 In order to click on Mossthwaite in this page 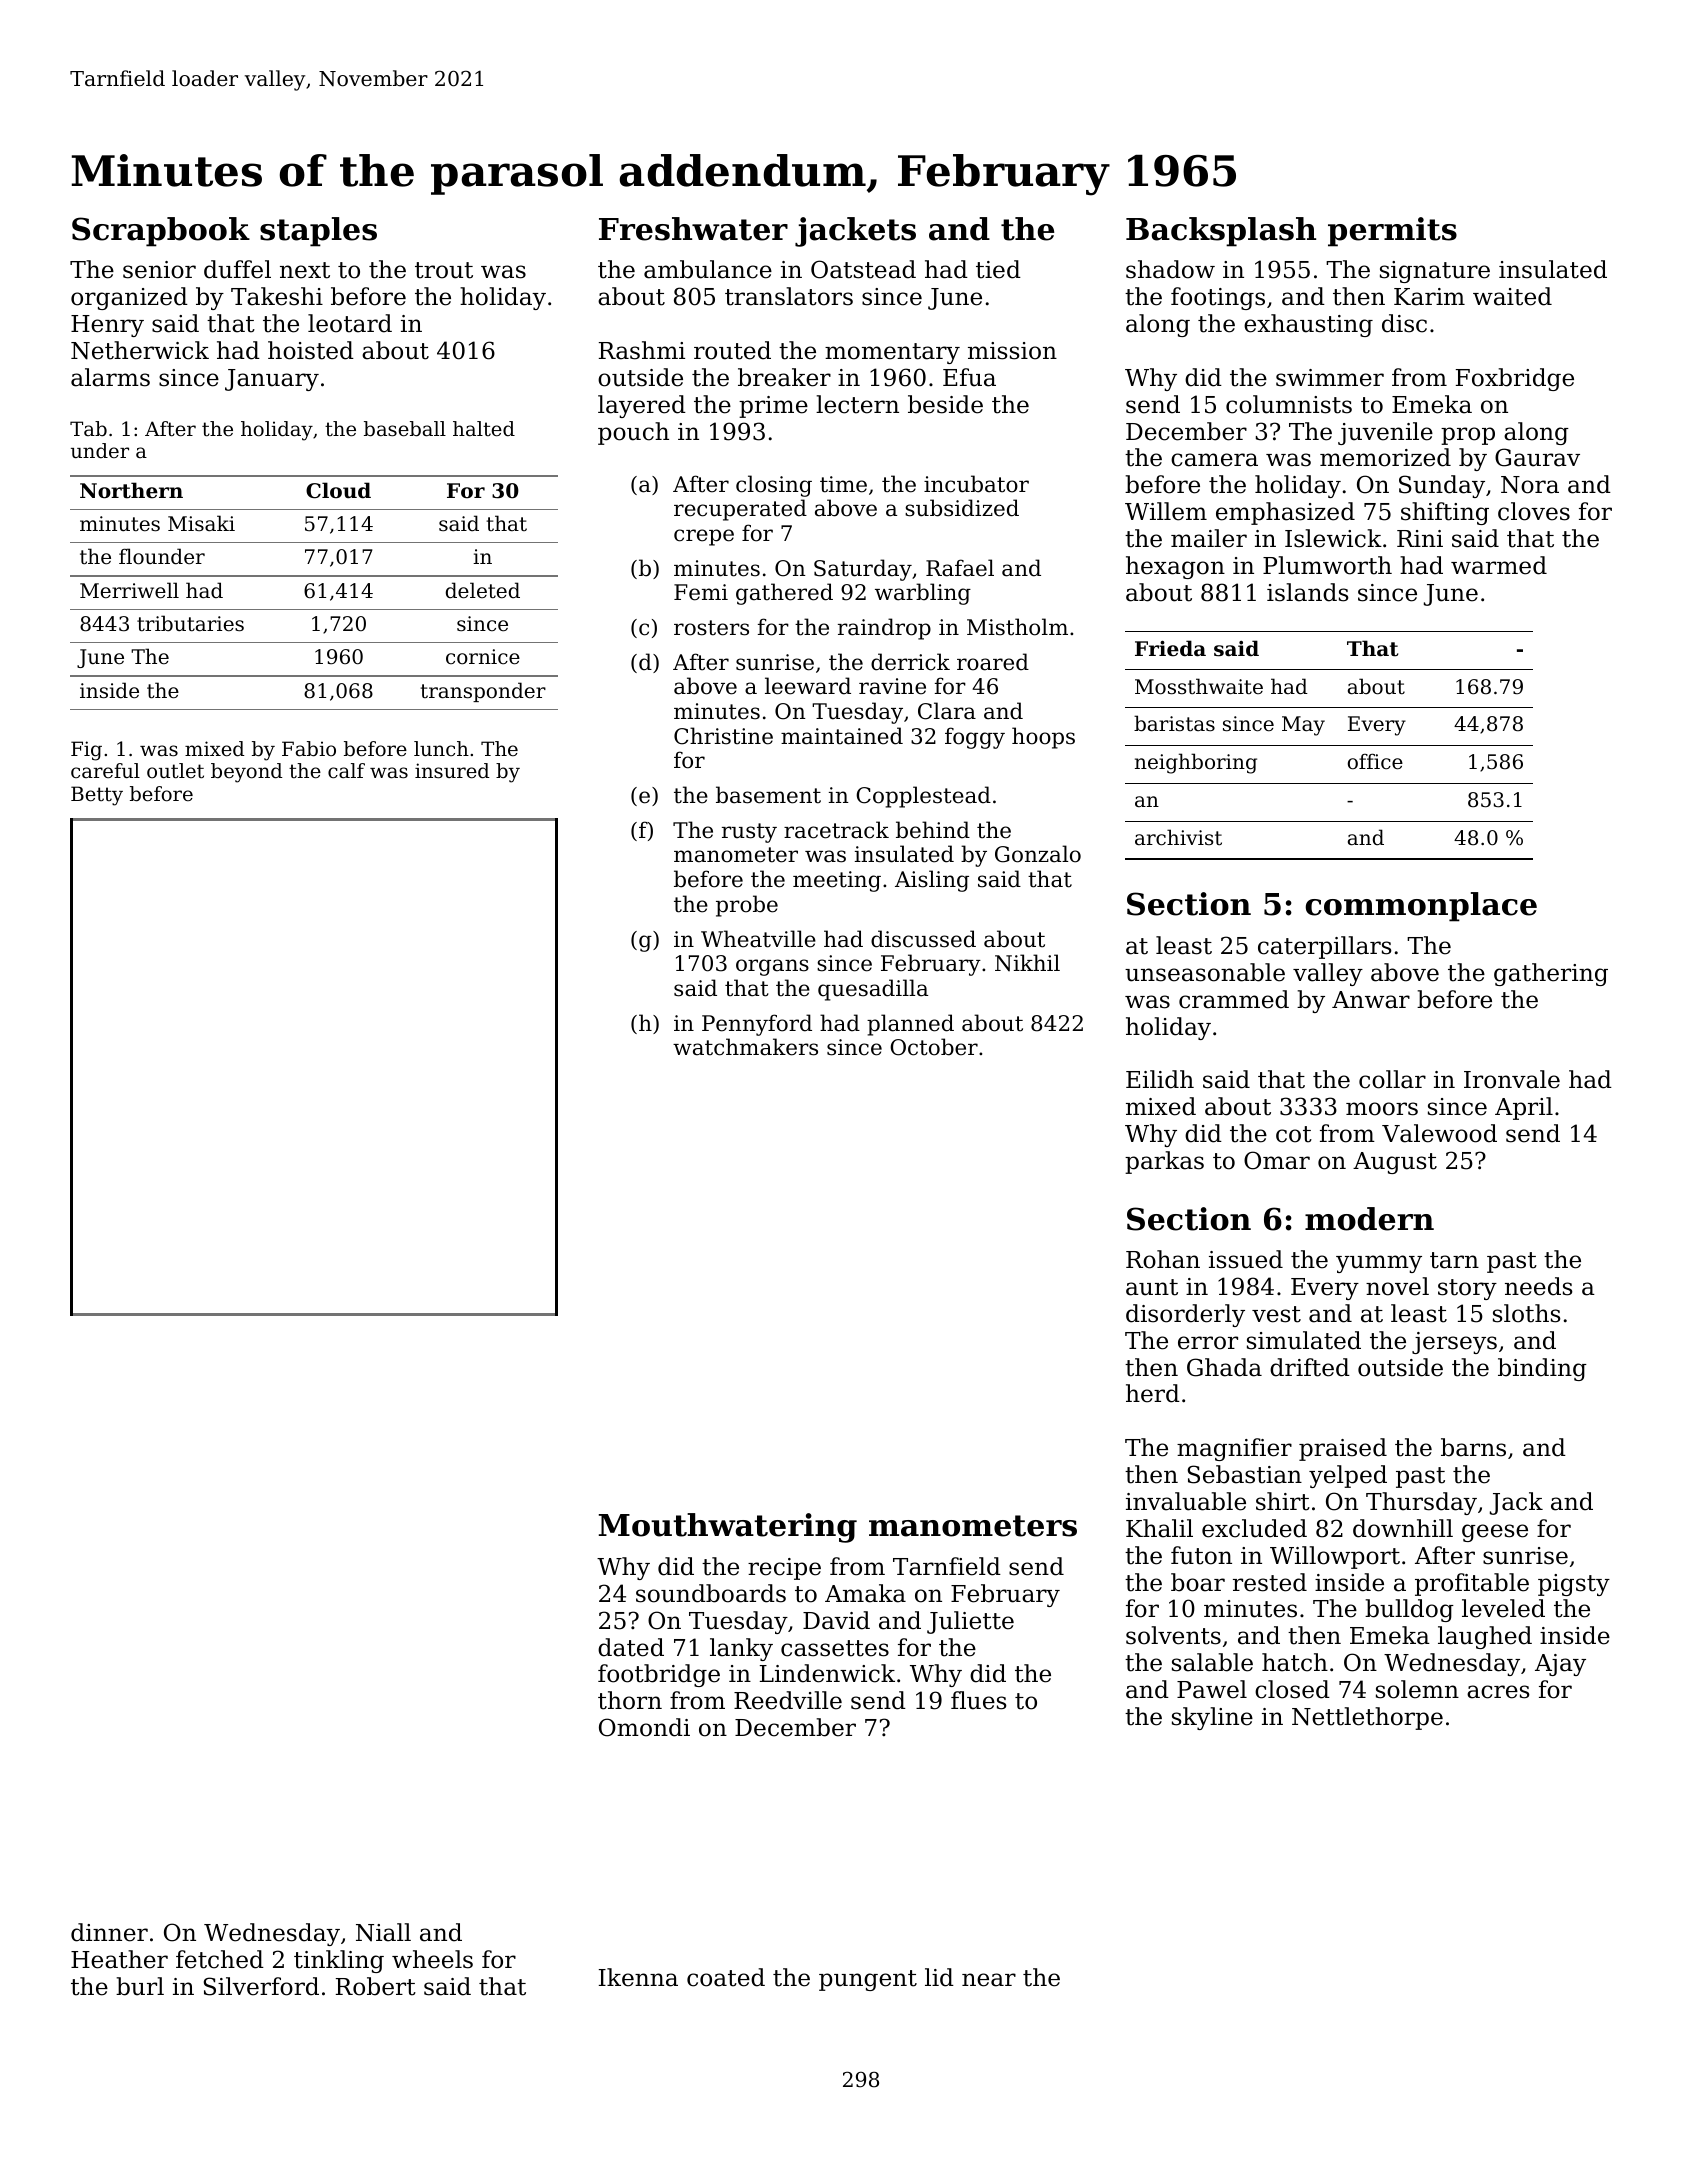, I will do `click(1199, 686)`.
